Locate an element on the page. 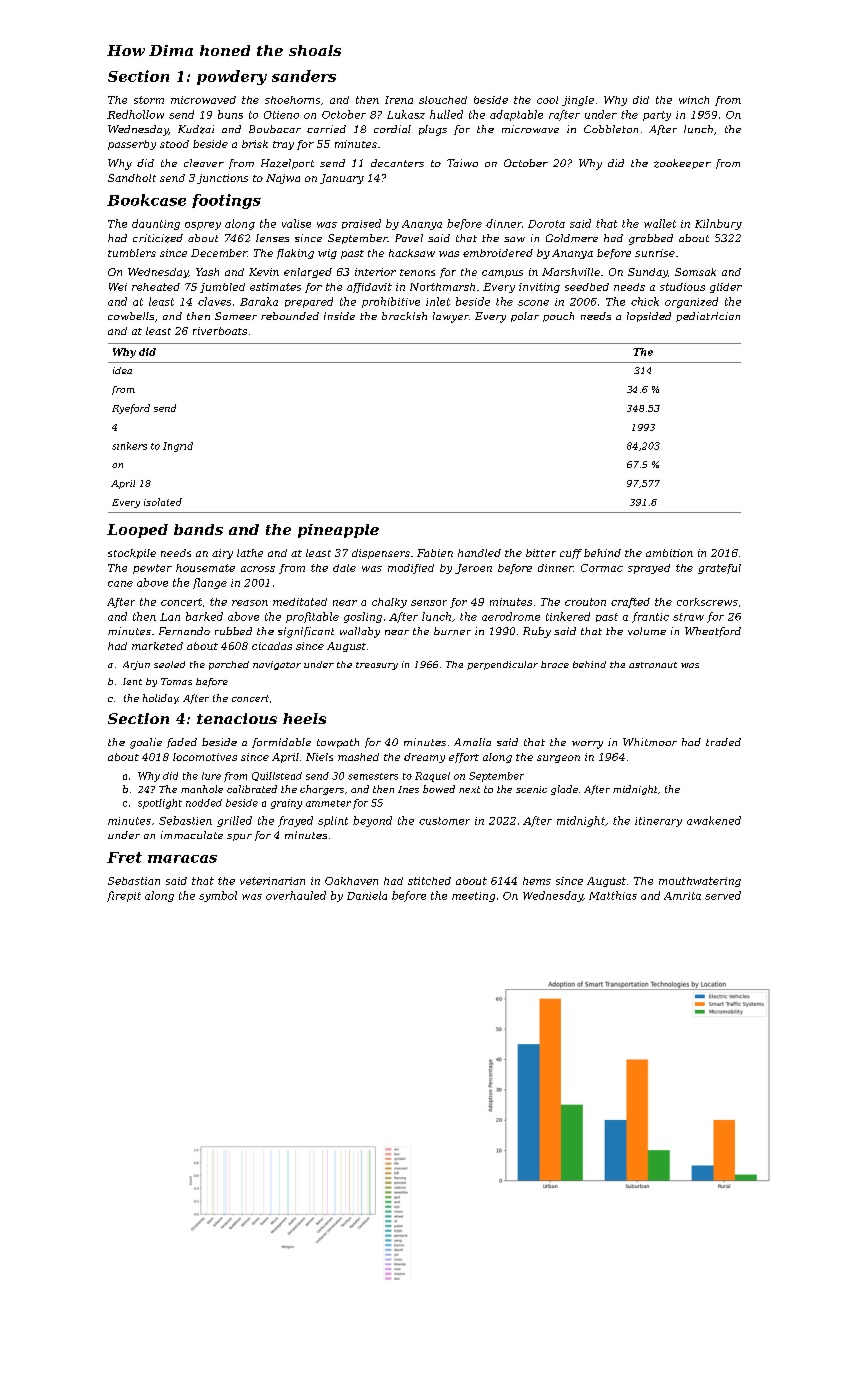  handled is located at coordinates (479, 553).
